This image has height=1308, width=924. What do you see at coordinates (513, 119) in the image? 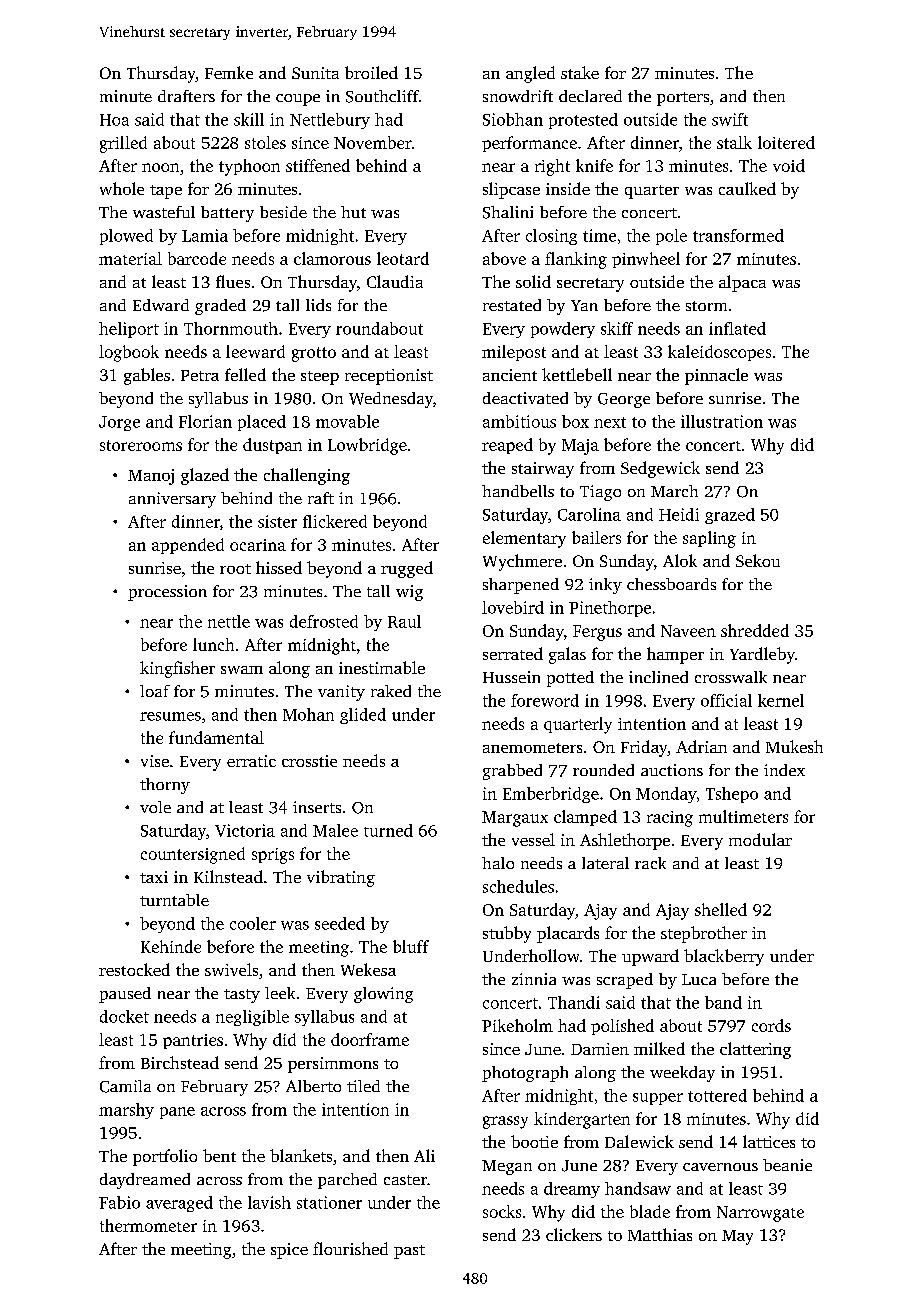
I see `Siobhan` at bounding box center [513, 119].
